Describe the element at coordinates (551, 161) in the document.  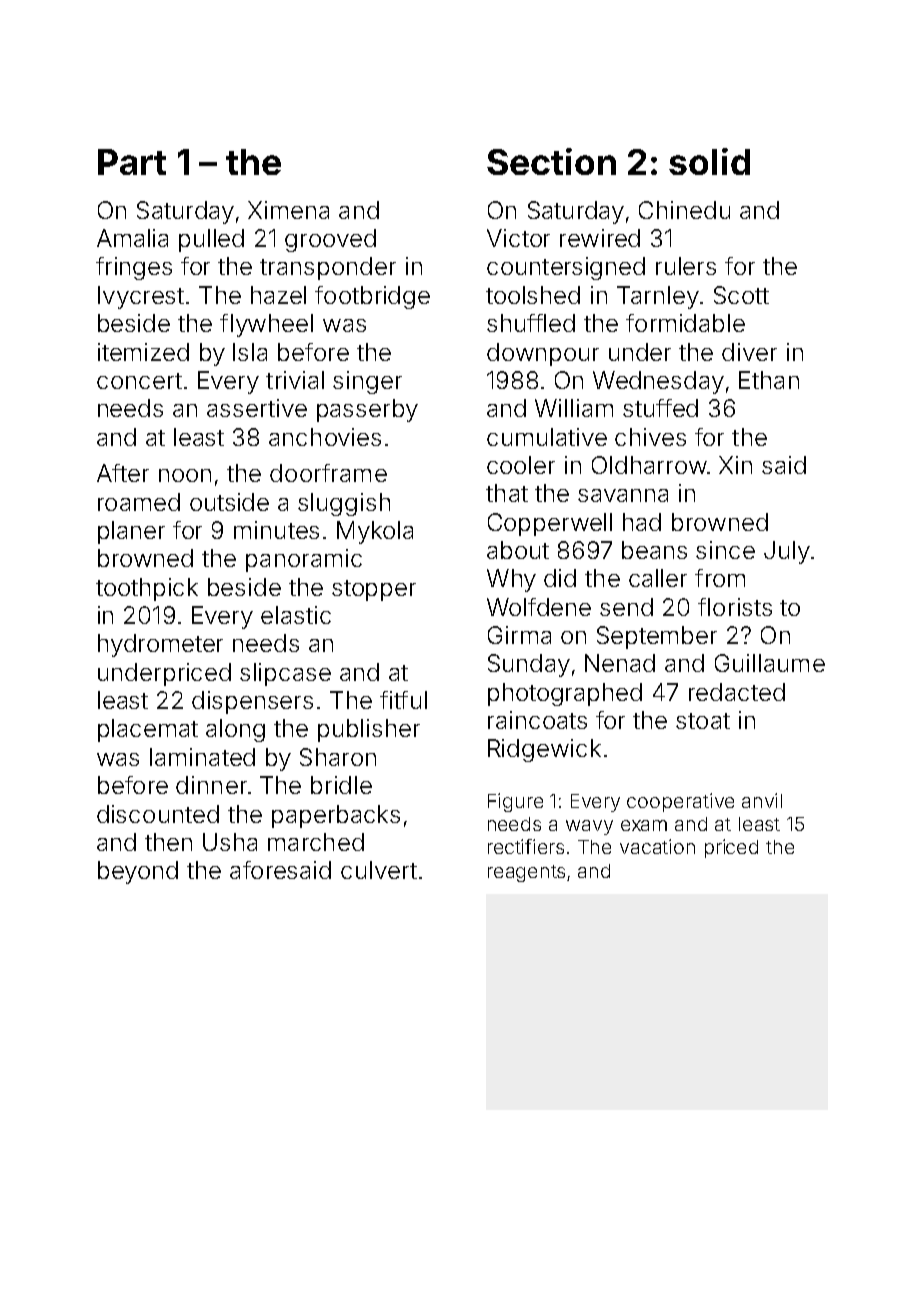
I see `Section` at that location.
